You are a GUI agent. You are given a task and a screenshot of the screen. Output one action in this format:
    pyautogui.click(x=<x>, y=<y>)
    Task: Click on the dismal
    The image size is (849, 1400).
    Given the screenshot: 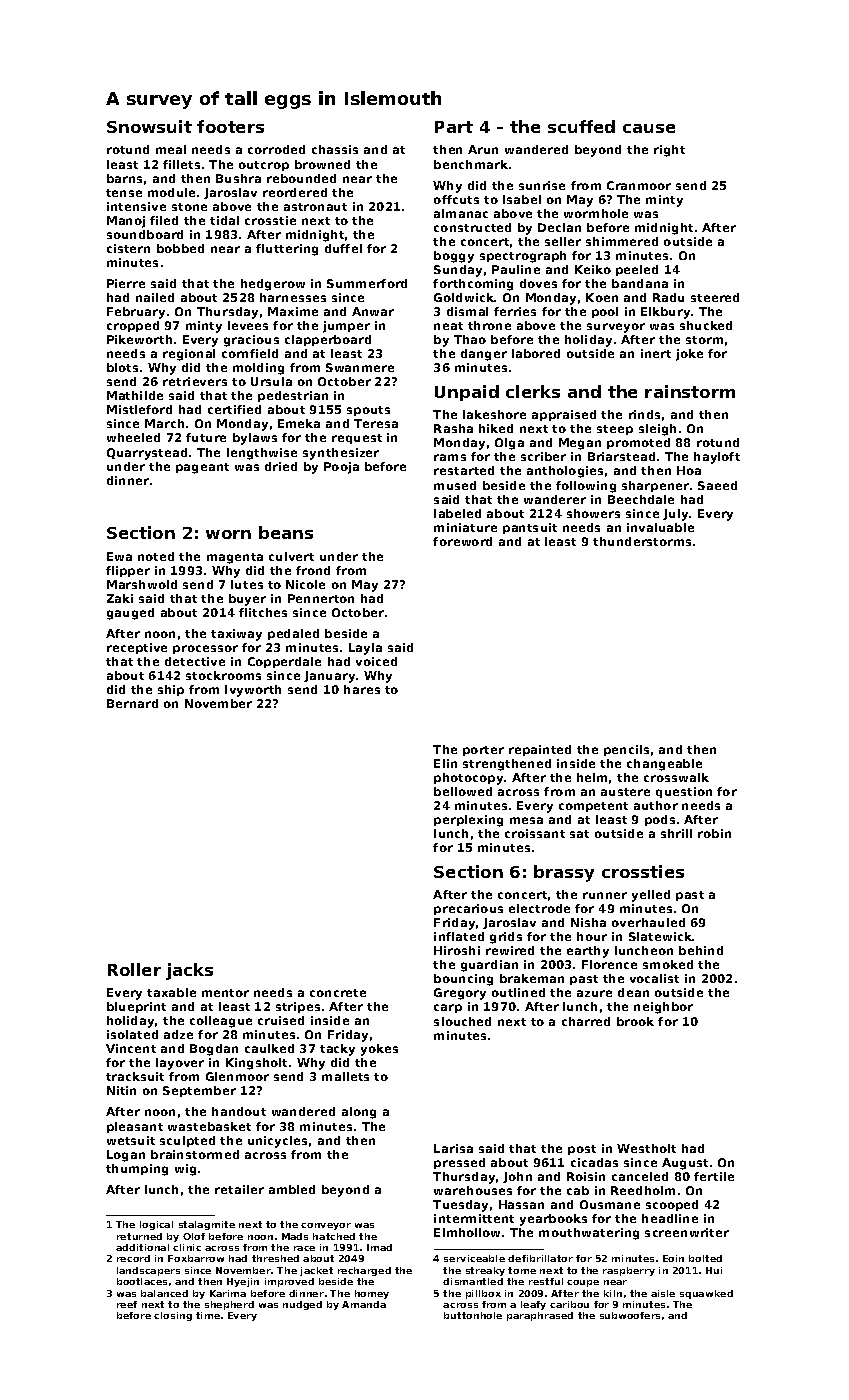 What is the action you would take?
    pyautogui.click(x=467, y=311)
